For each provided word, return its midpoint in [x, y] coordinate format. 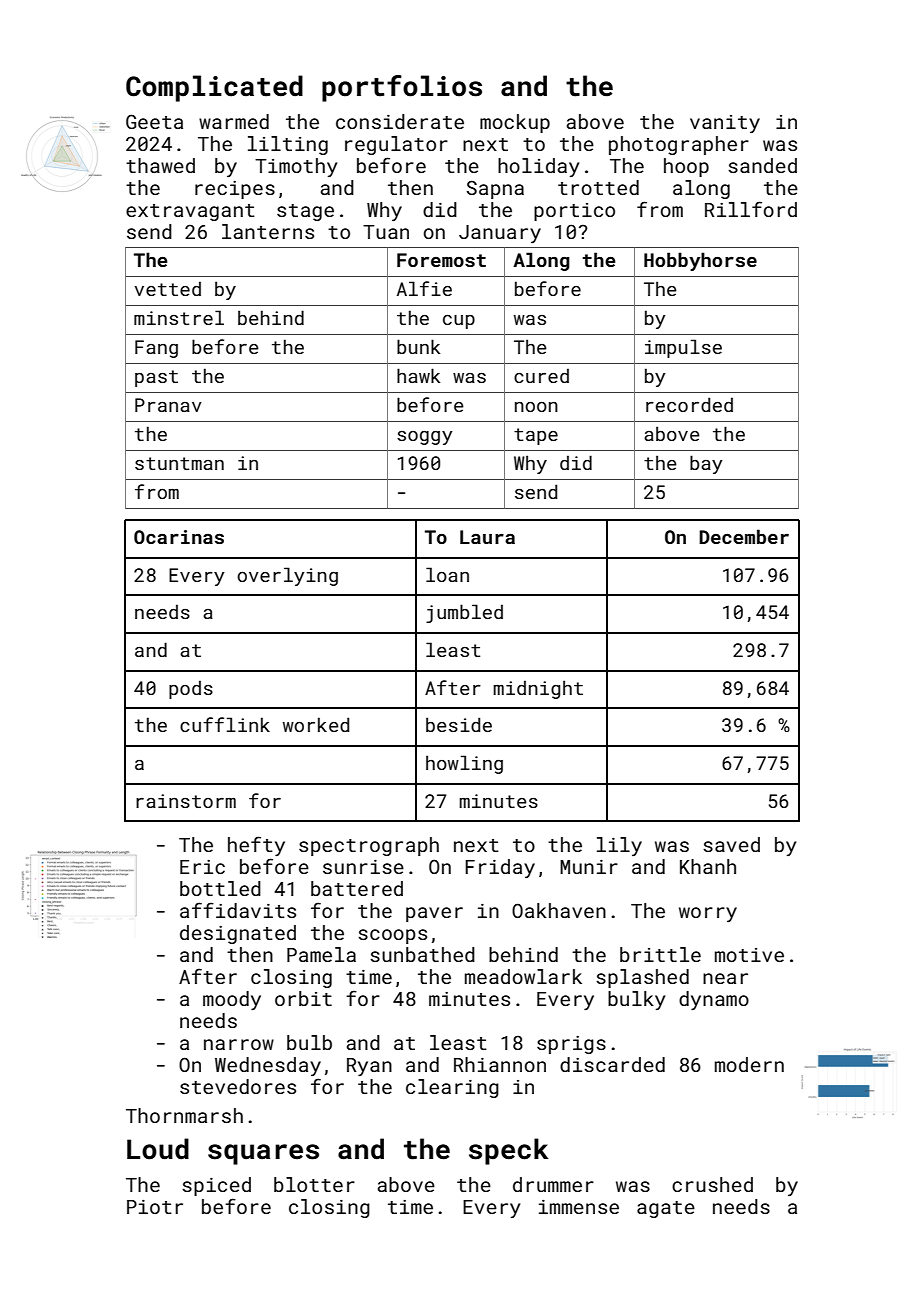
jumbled [464, 613]
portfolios [402, 88]
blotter [314, 1184]
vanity [725, 124]
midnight [538, 689]
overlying [287, 576]
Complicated [214, 88]
